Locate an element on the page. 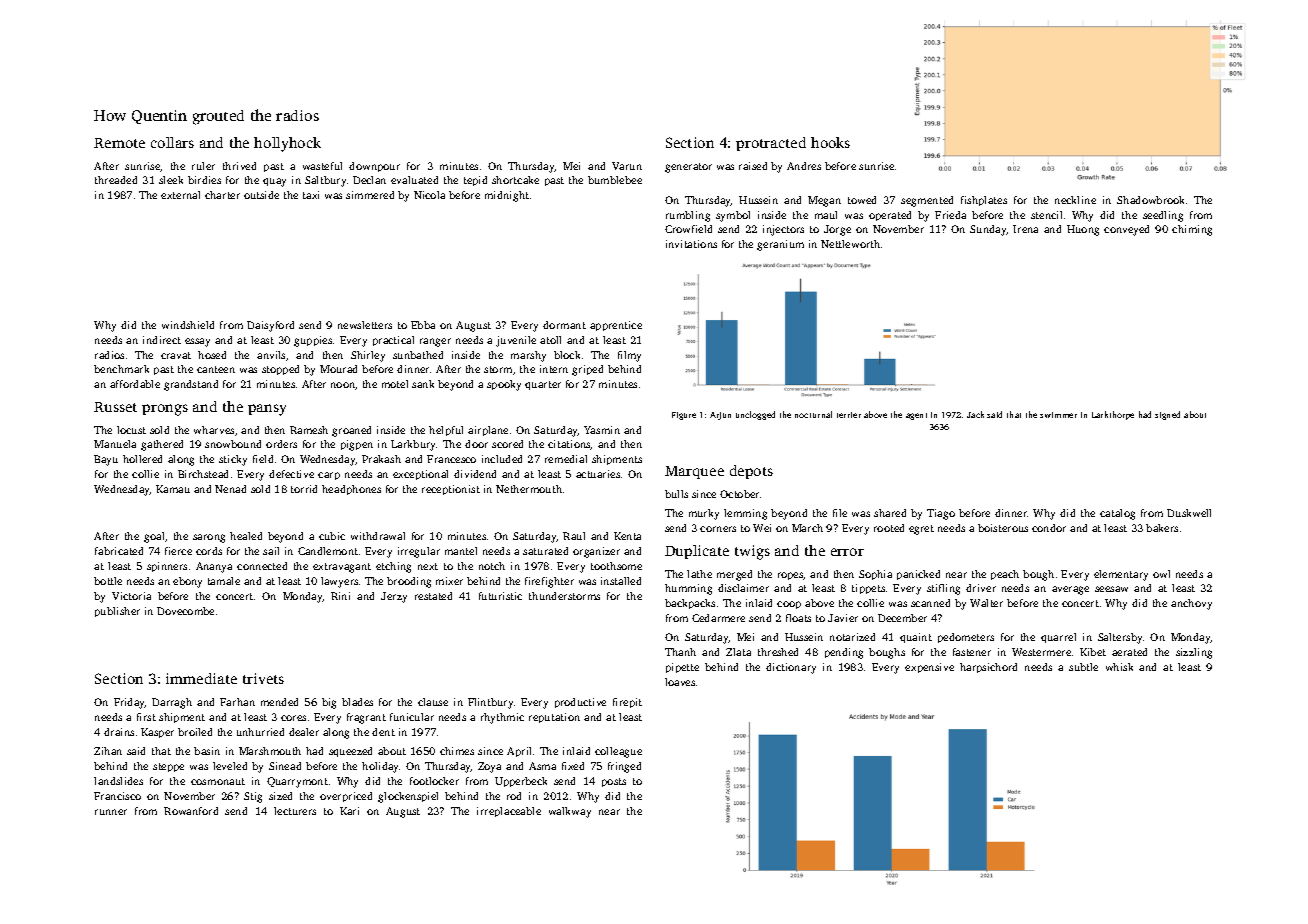 This document has width=1308, height=924. Thanh is located at coordinates (680, 652).
